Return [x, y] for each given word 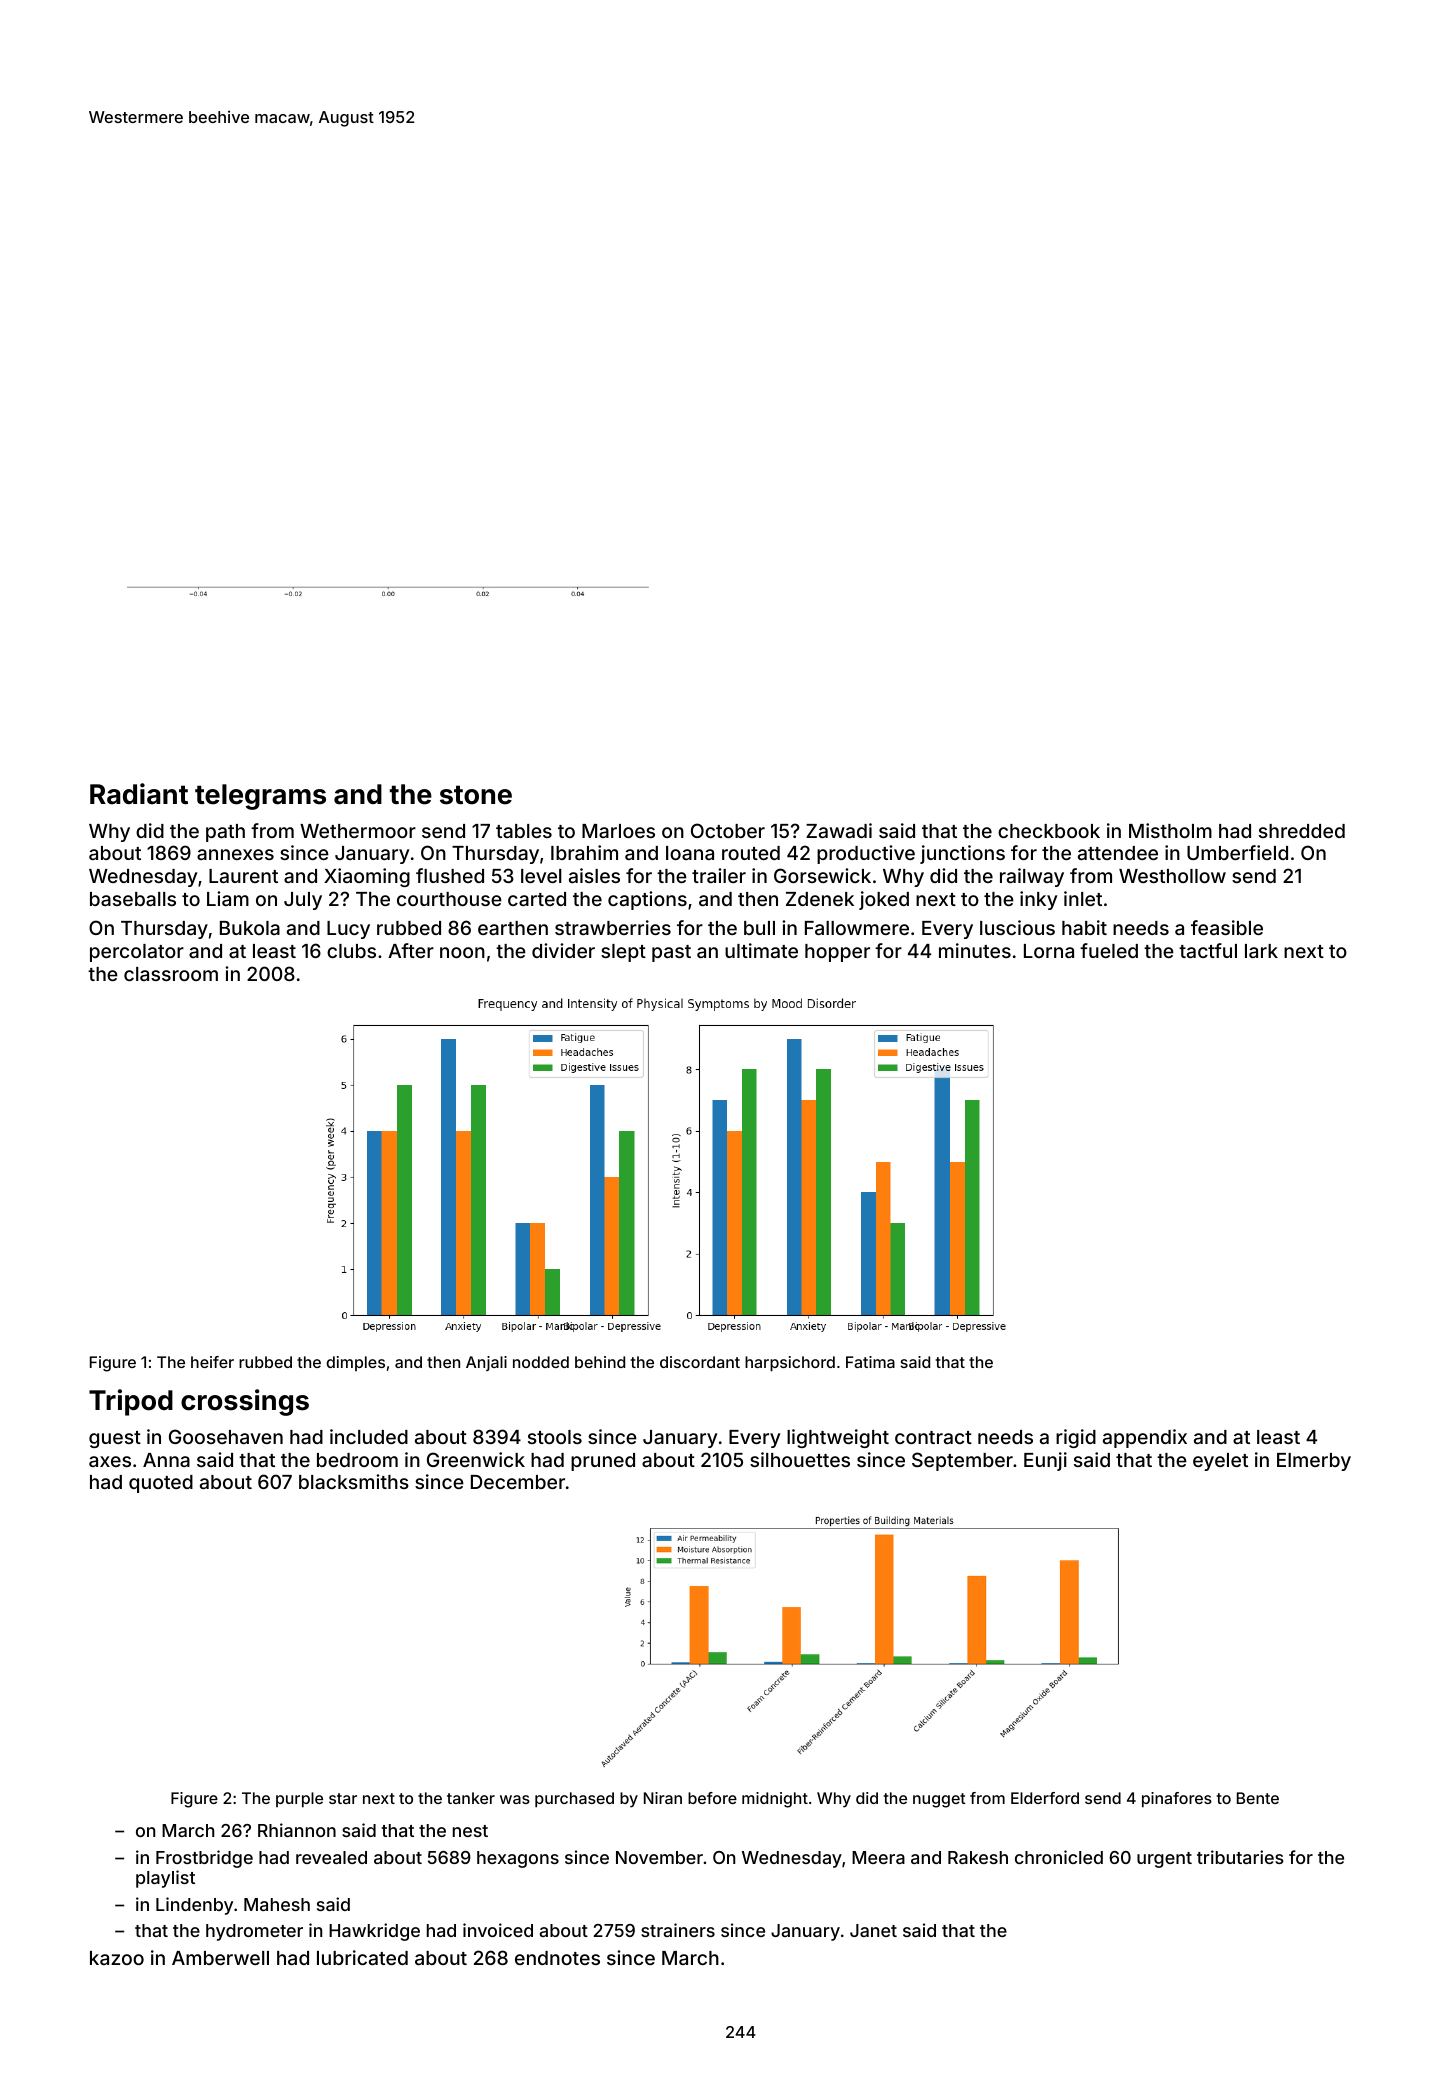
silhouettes [800, 1459]
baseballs [133, 899]
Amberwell [220, 1958]
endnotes [557, 1958]
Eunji [1045, 1461]
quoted [161, 1484]
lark [1261, 951]
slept [623, 953]
